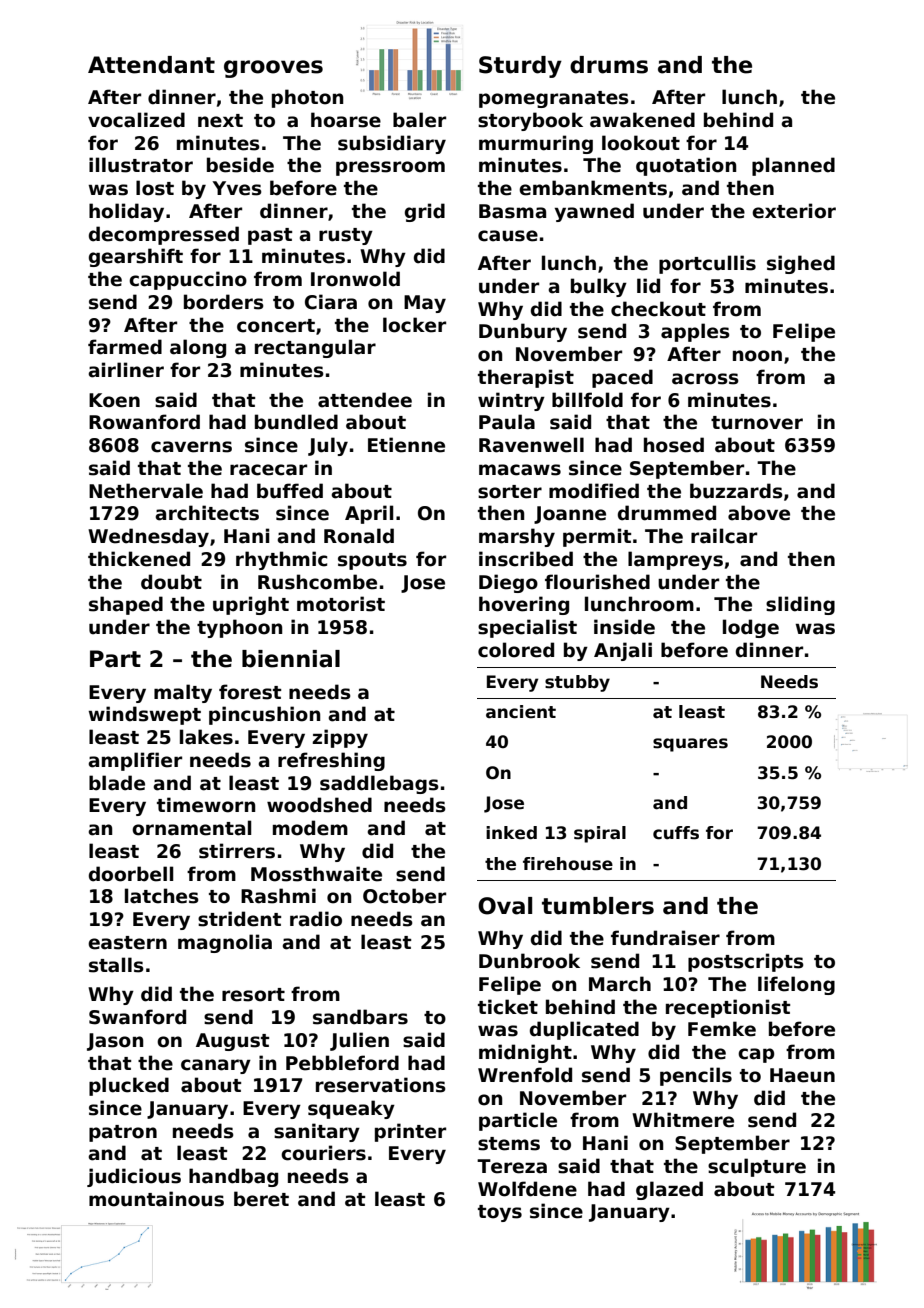 Image resolution: width=924 pixels, height=1308 pixels. Describe the element at coordinates (599, 287) in the document. I see `bulky` at that location.
